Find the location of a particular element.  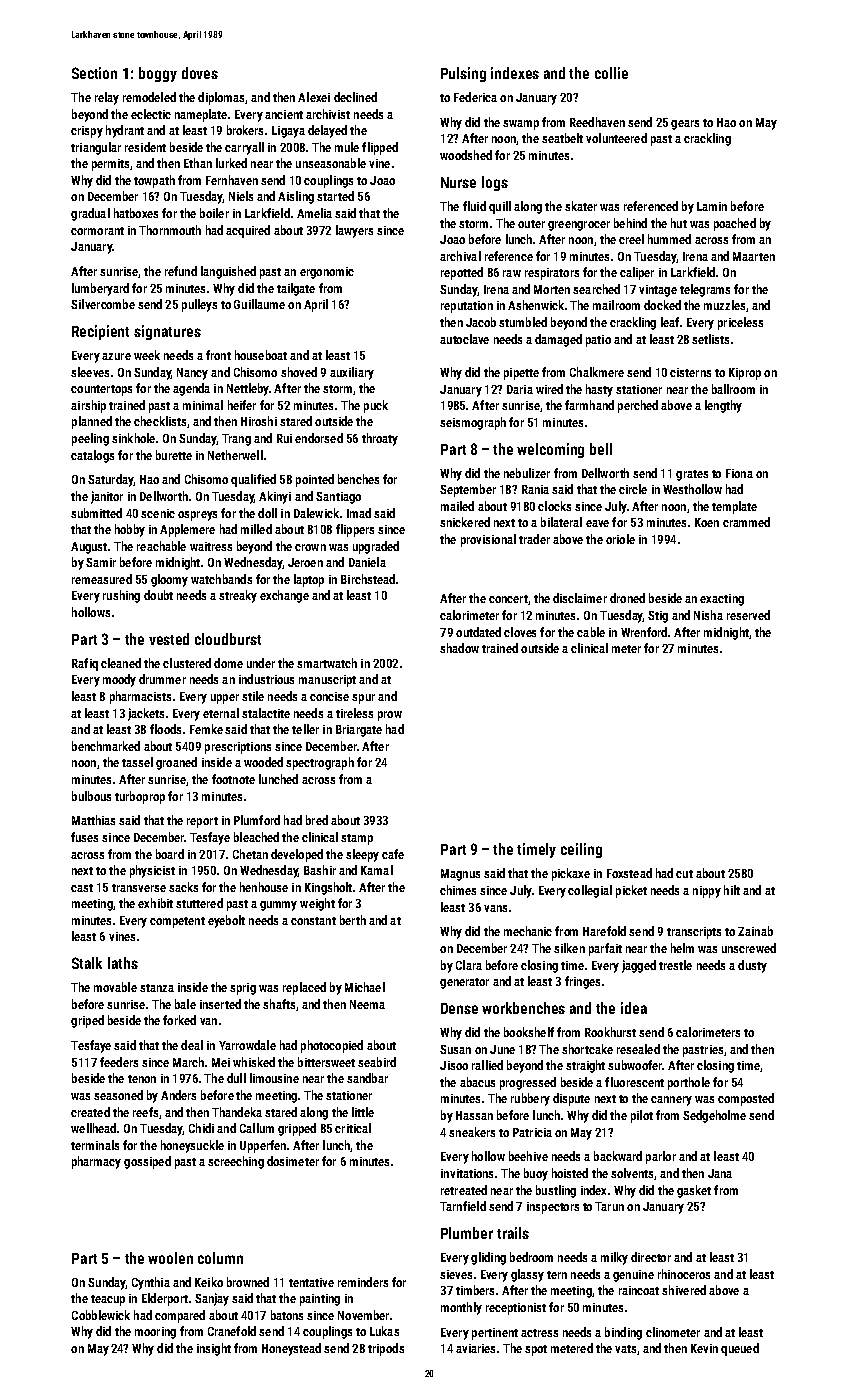

Samir is located at coordinates (101, 562).
